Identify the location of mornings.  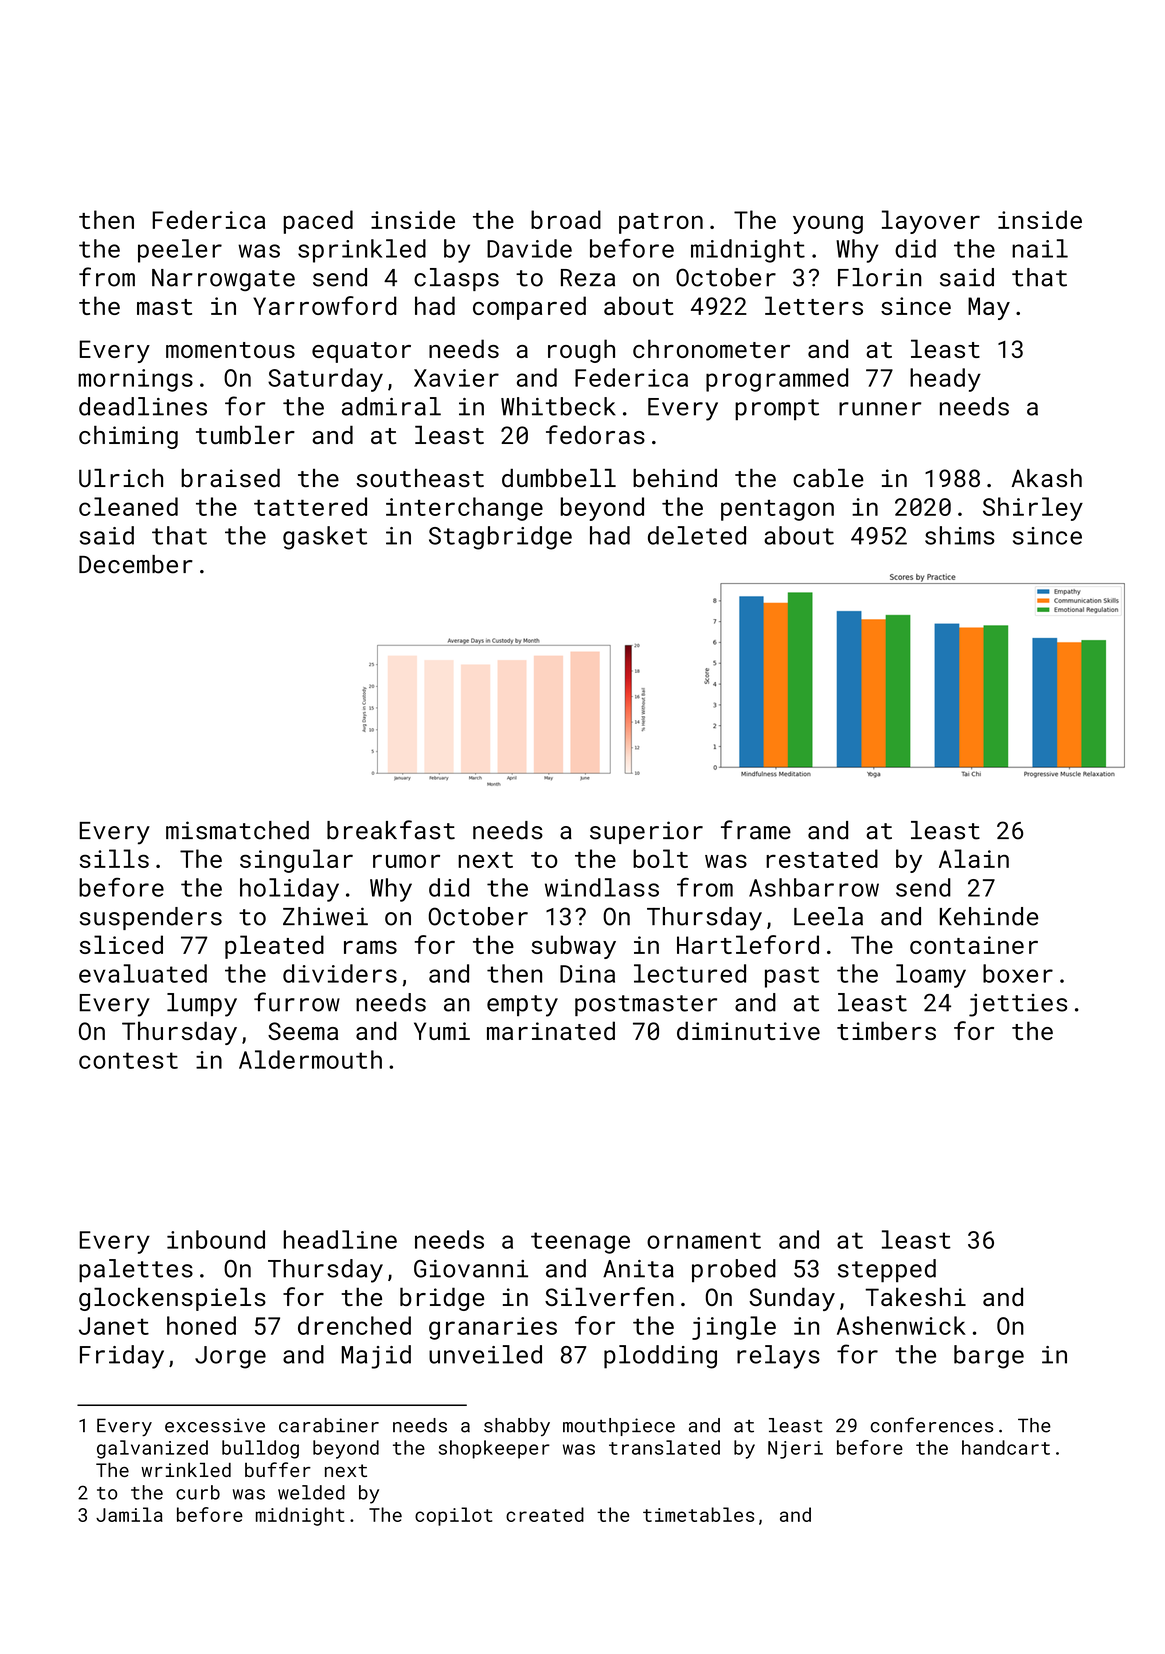
(135, 380).
